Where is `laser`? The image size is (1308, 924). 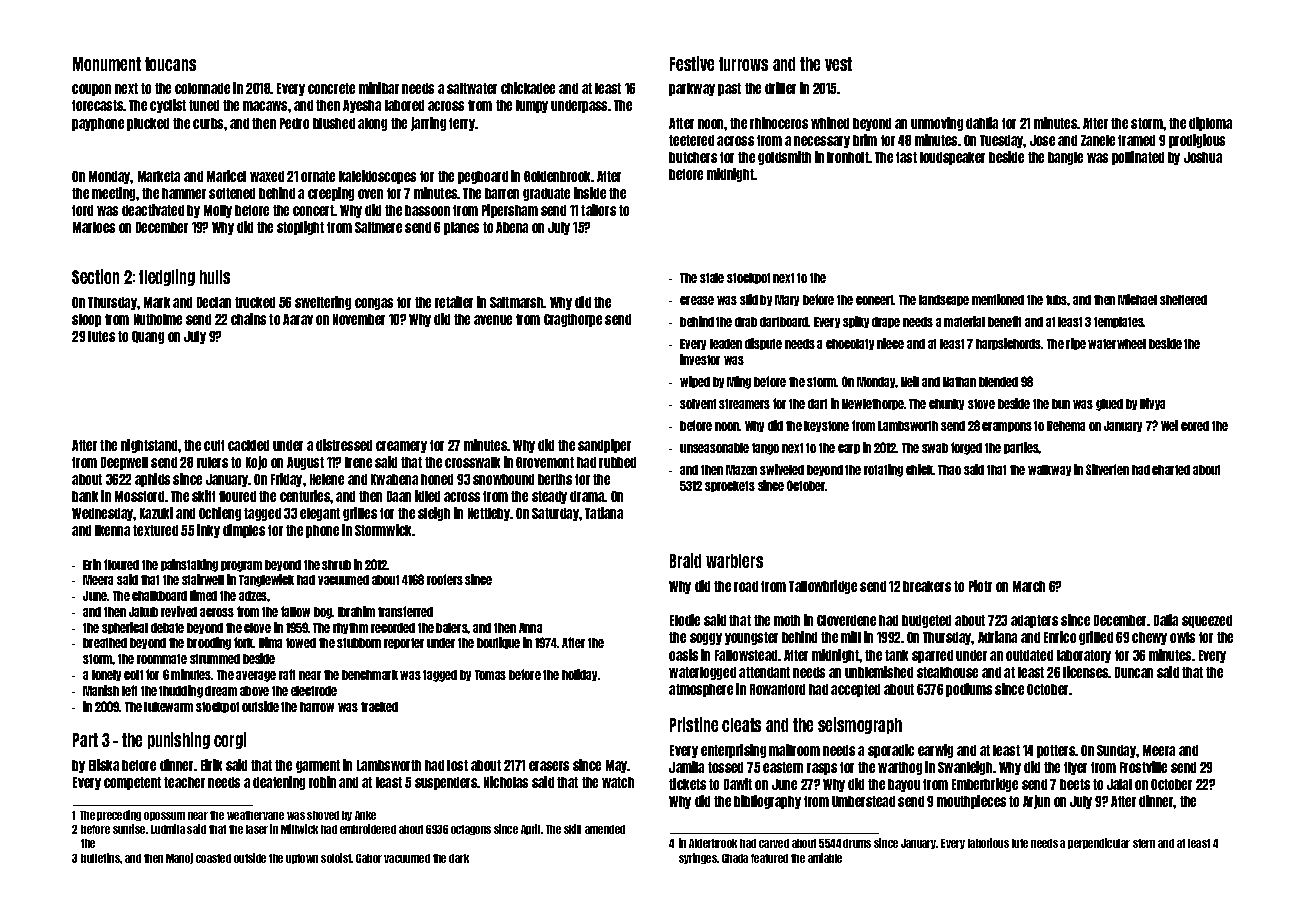
laser is located at coordinates (257, 829).
